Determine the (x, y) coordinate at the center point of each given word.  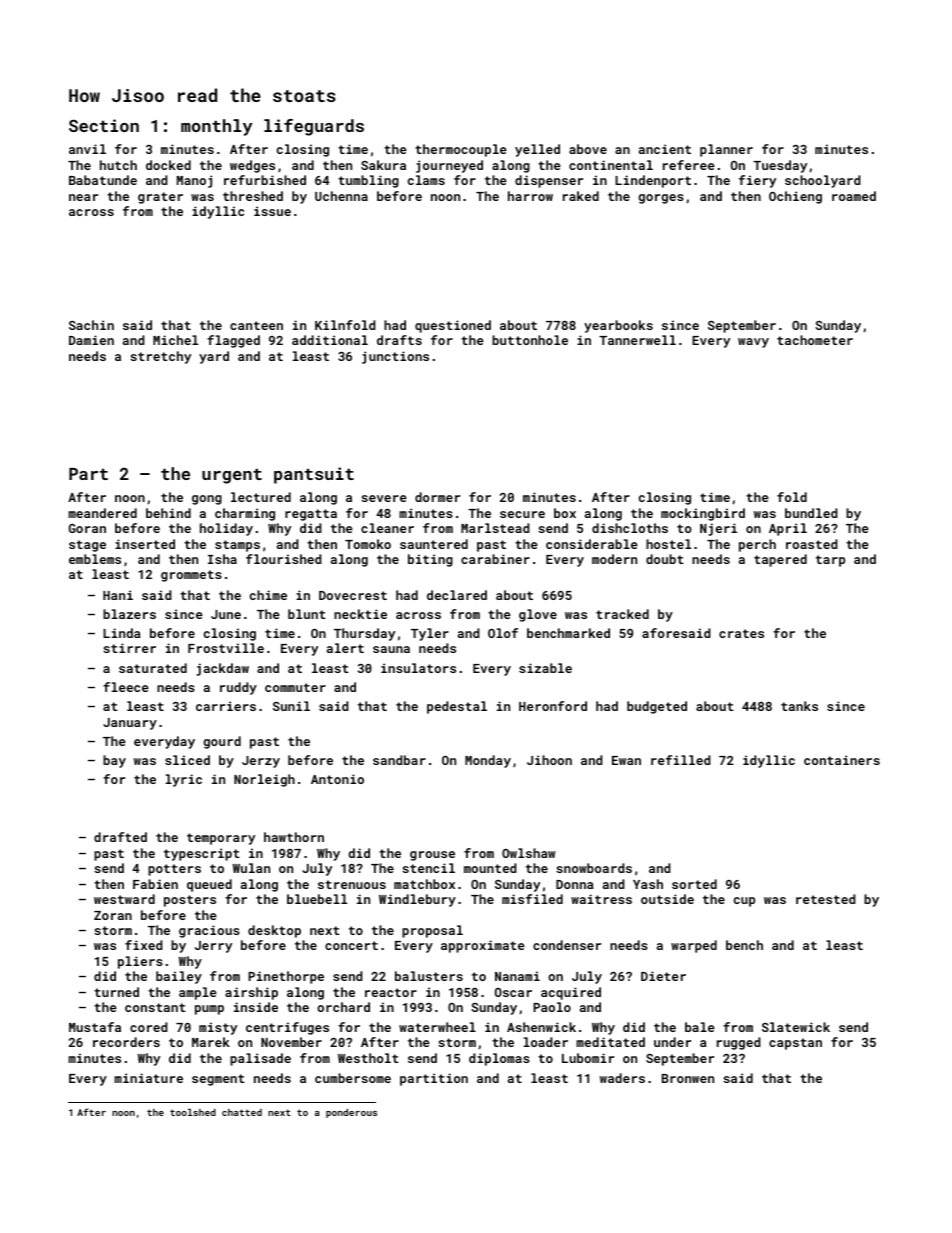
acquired (571, 993)
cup (744, 902)
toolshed (193, 1112)
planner (726, 150)
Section (104, 125)
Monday (488, 761)
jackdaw (223, 669)
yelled (537, 150)
